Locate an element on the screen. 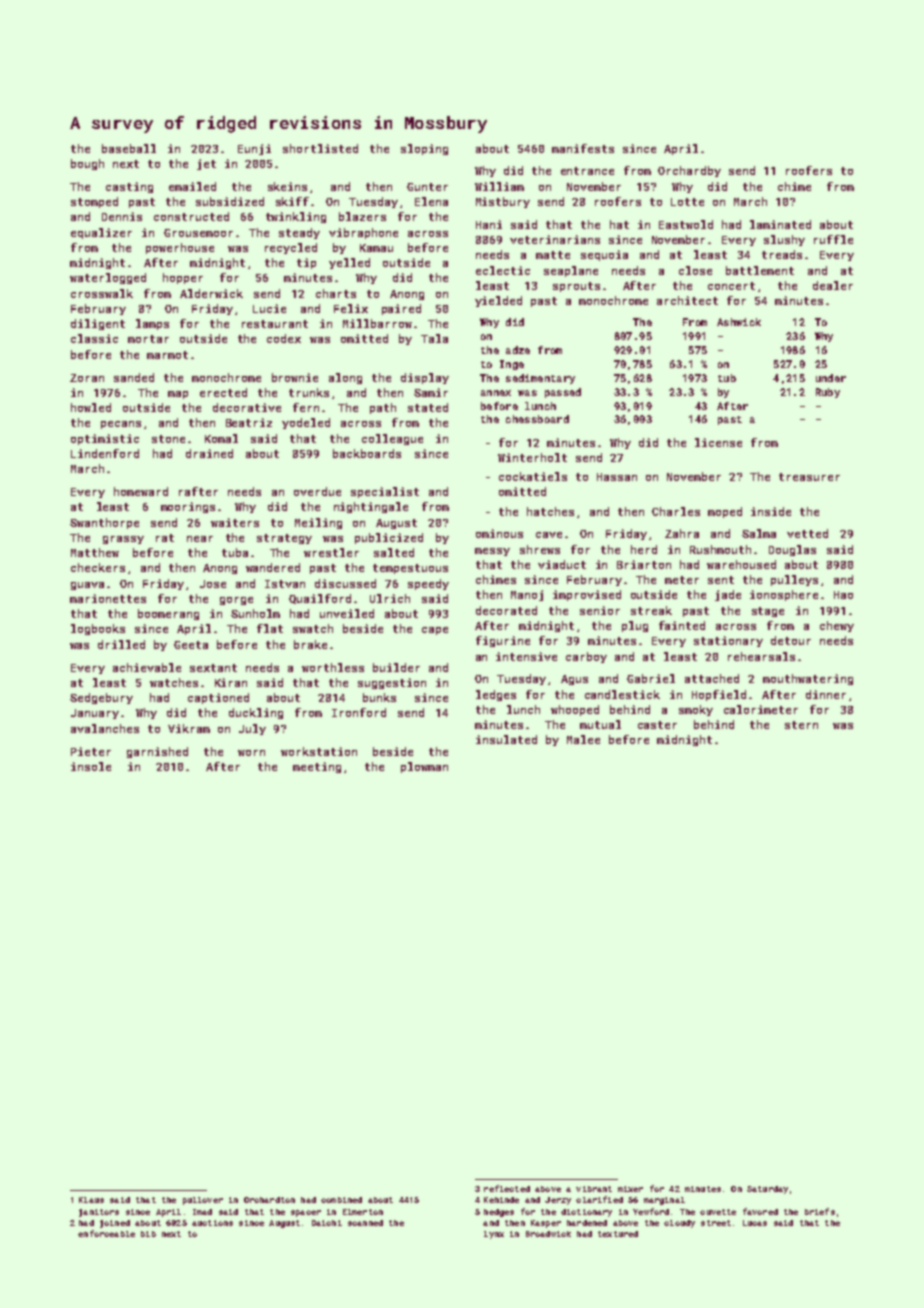 Image resolution: width=924 pixels, height=1308 pixels. Ashwick is located at coordinates (739, 322).
